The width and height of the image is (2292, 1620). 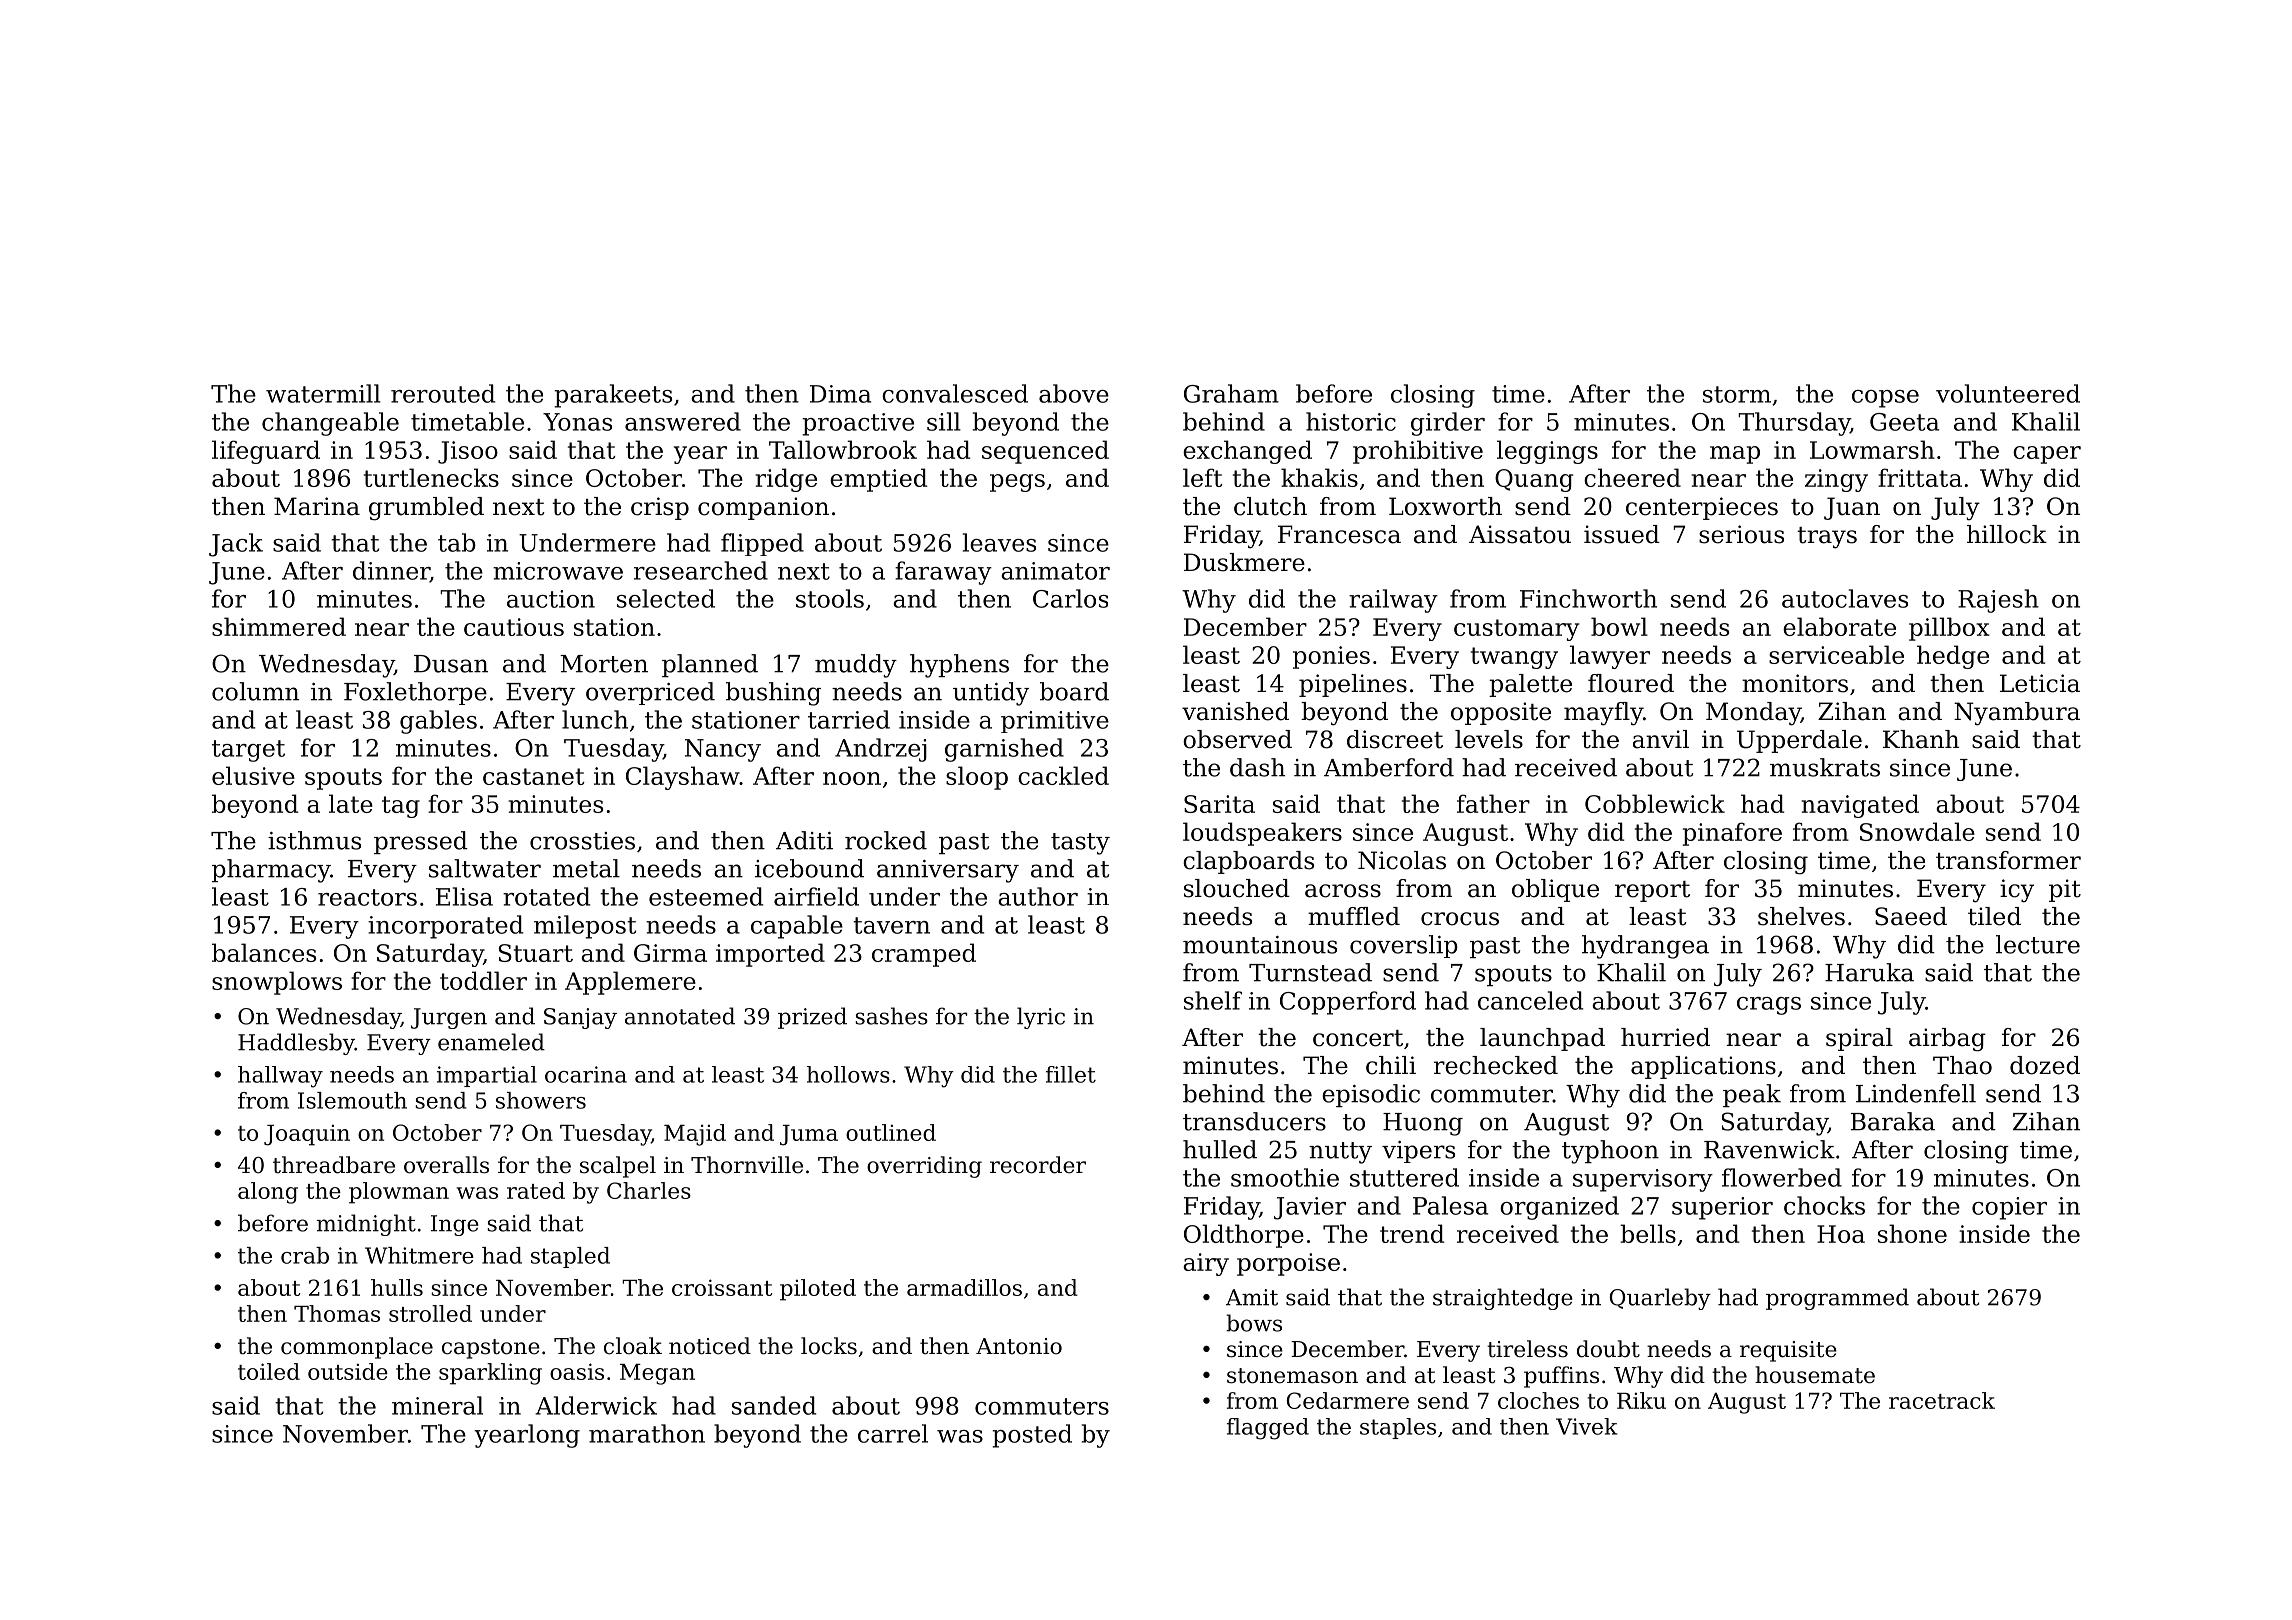 I want to click on selected, so click(x=666, y=598).
